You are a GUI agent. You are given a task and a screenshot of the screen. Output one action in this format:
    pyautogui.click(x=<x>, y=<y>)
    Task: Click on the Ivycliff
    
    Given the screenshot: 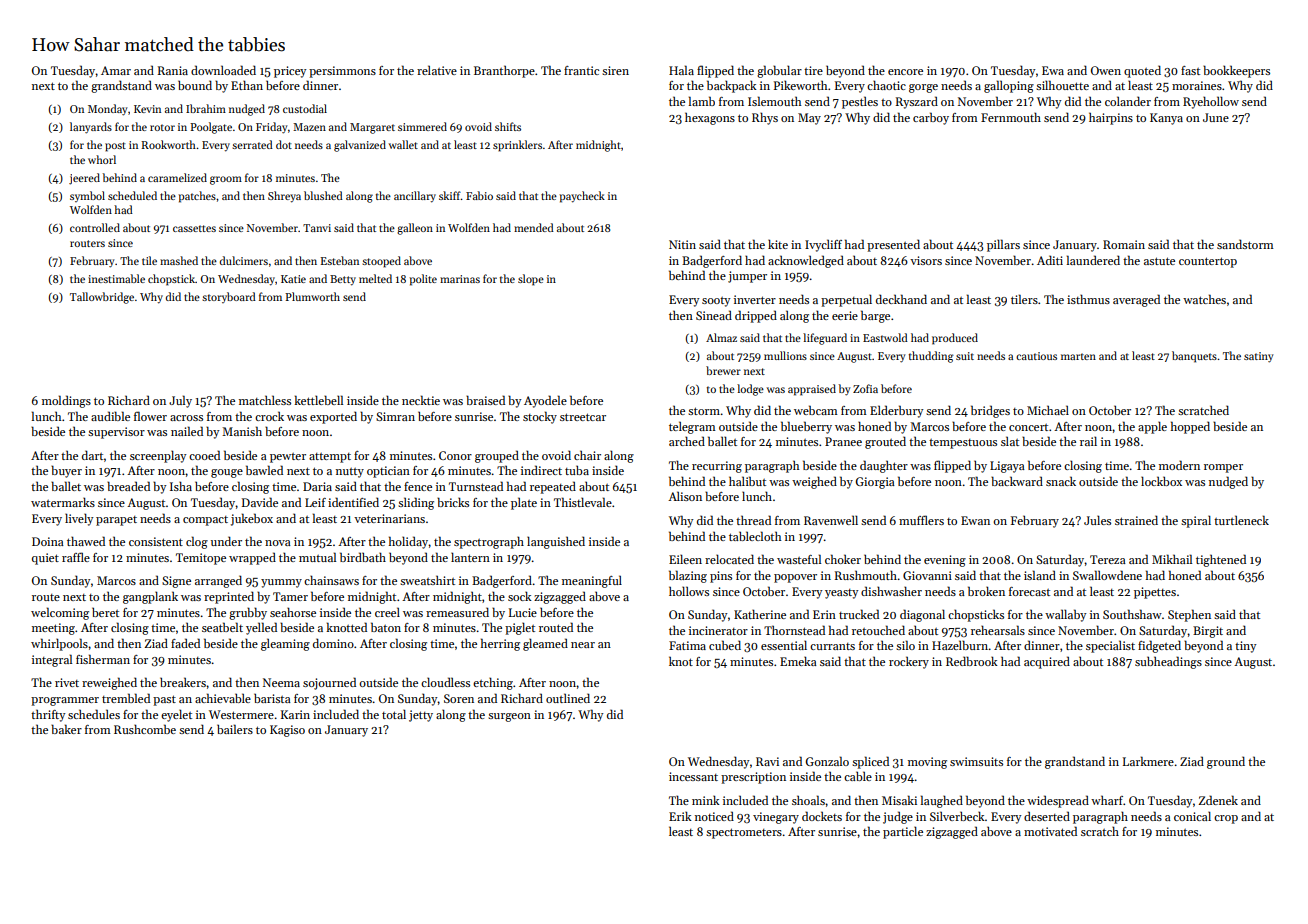 What is the action you would take?
    pyautogui.click(x=823, y=245)
